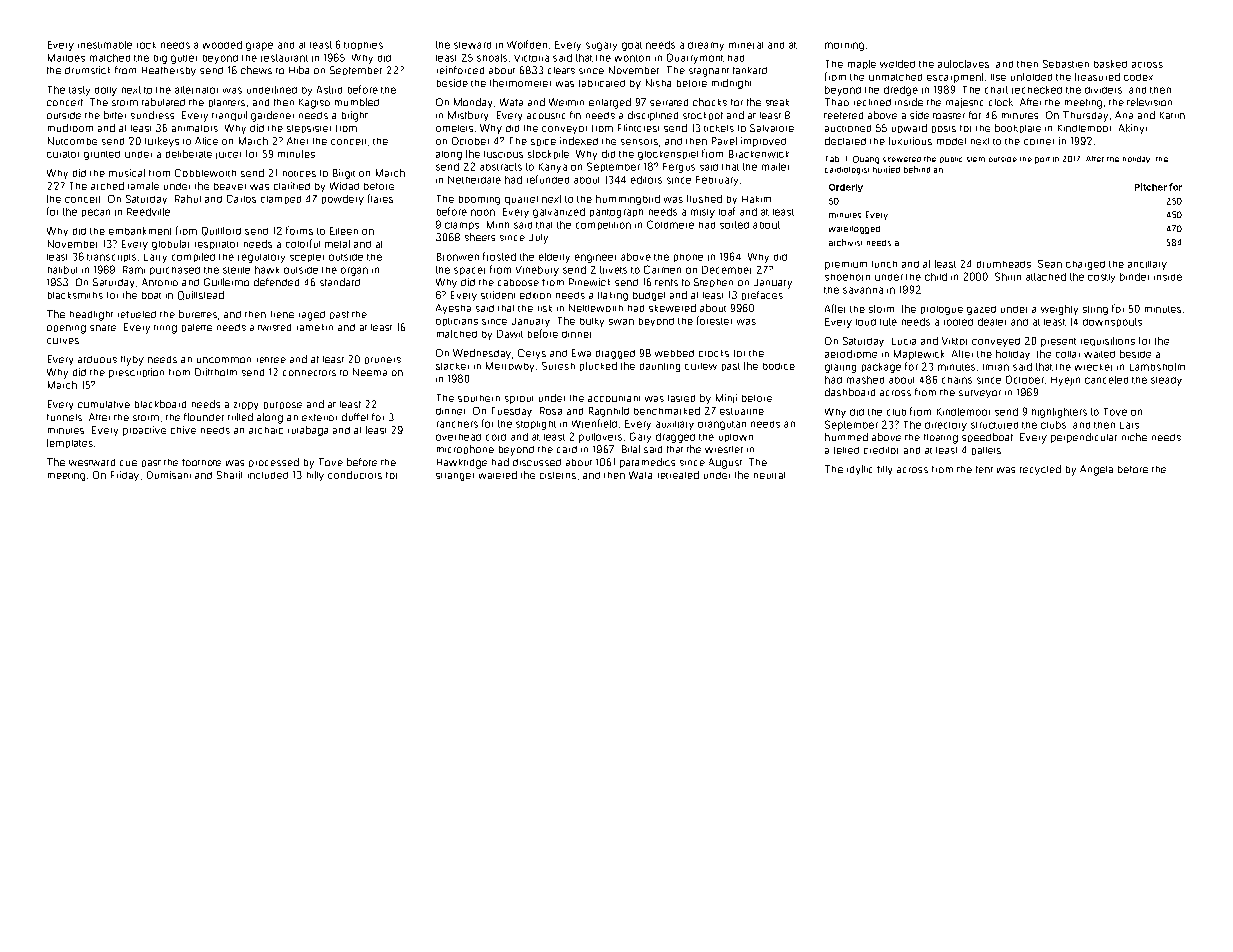  Describe the element at coordinates (1037, 90) in the document. I see `rechecked` at that location.
